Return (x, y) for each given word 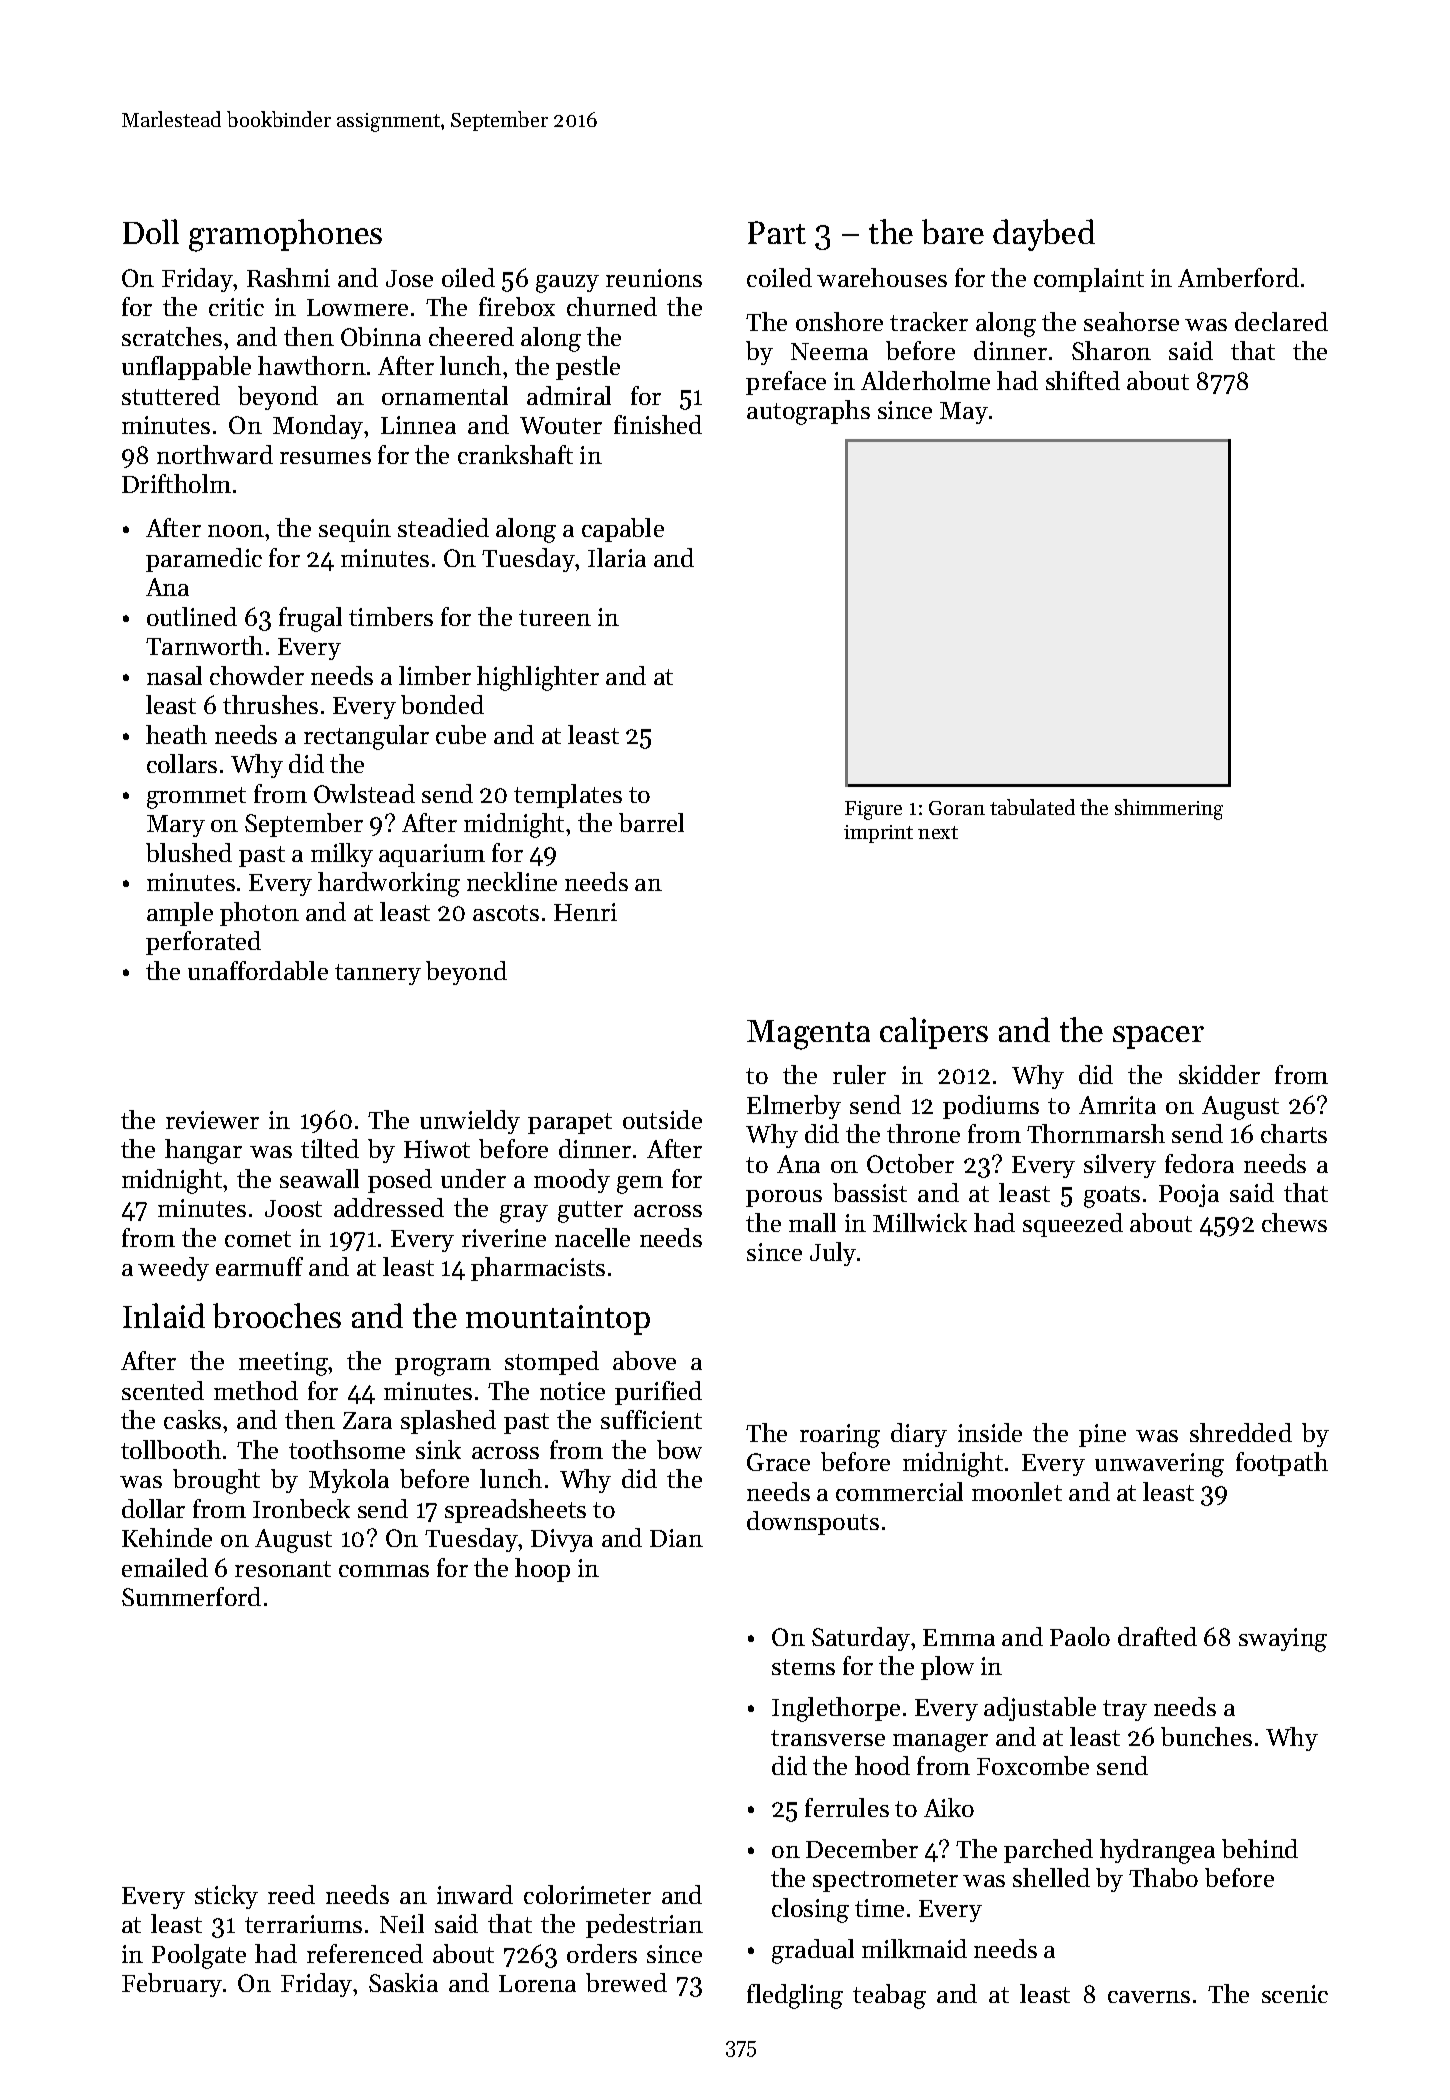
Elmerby (794, 1107)
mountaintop (558, 1320)
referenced (365, 1953)
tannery (378, 974)
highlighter (538, 678)
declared (1281, 321)
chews (1294, 1222)
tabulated (1032, 807)
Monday (318, 427)
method (256, 1390)
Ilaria (617, 557)
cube (461, 734)
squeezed (1073, 1225)
